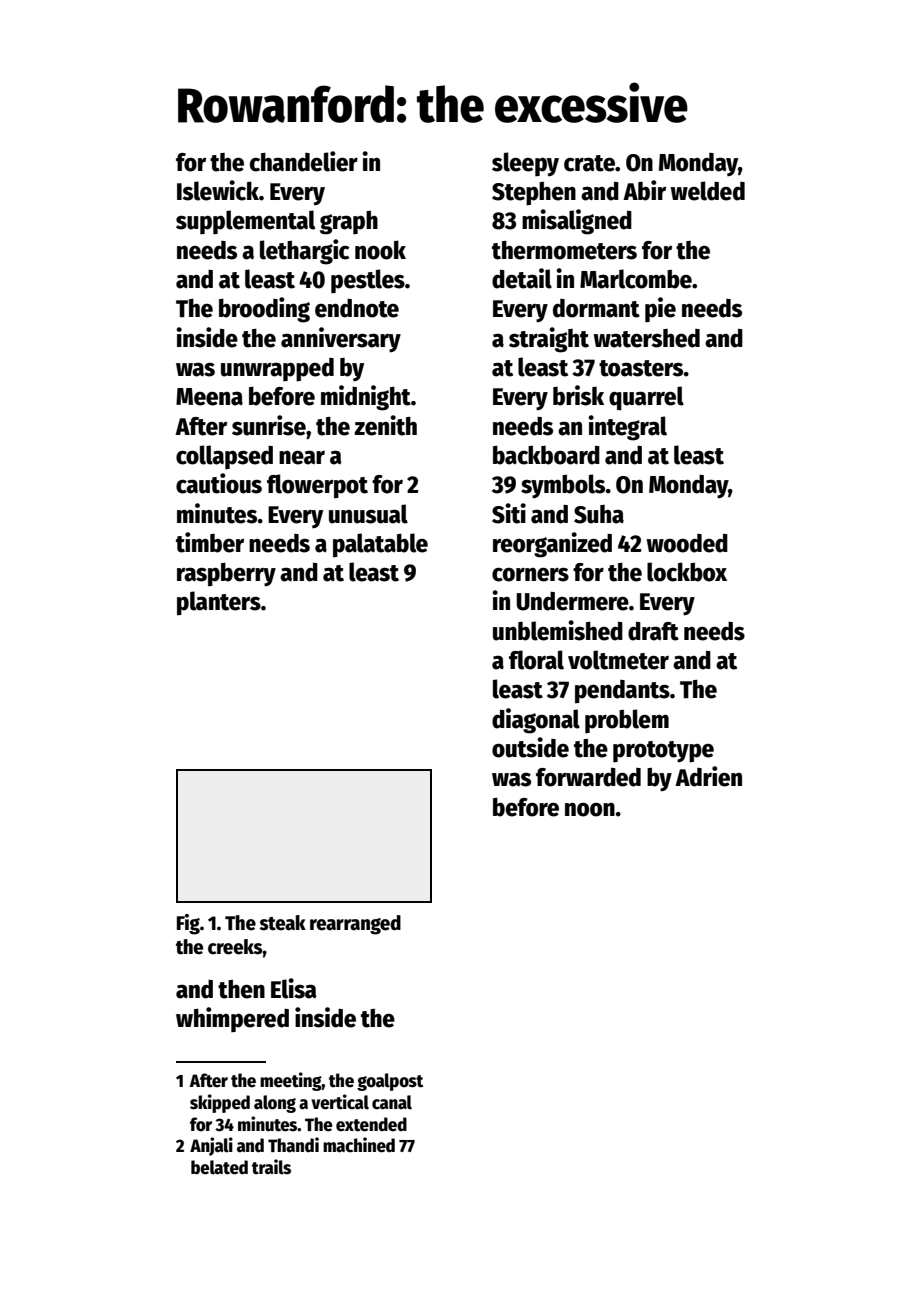 Image resolution: width=924 pixels, height=1311 pixels. I want to click on Fig, so click(188, 924).
